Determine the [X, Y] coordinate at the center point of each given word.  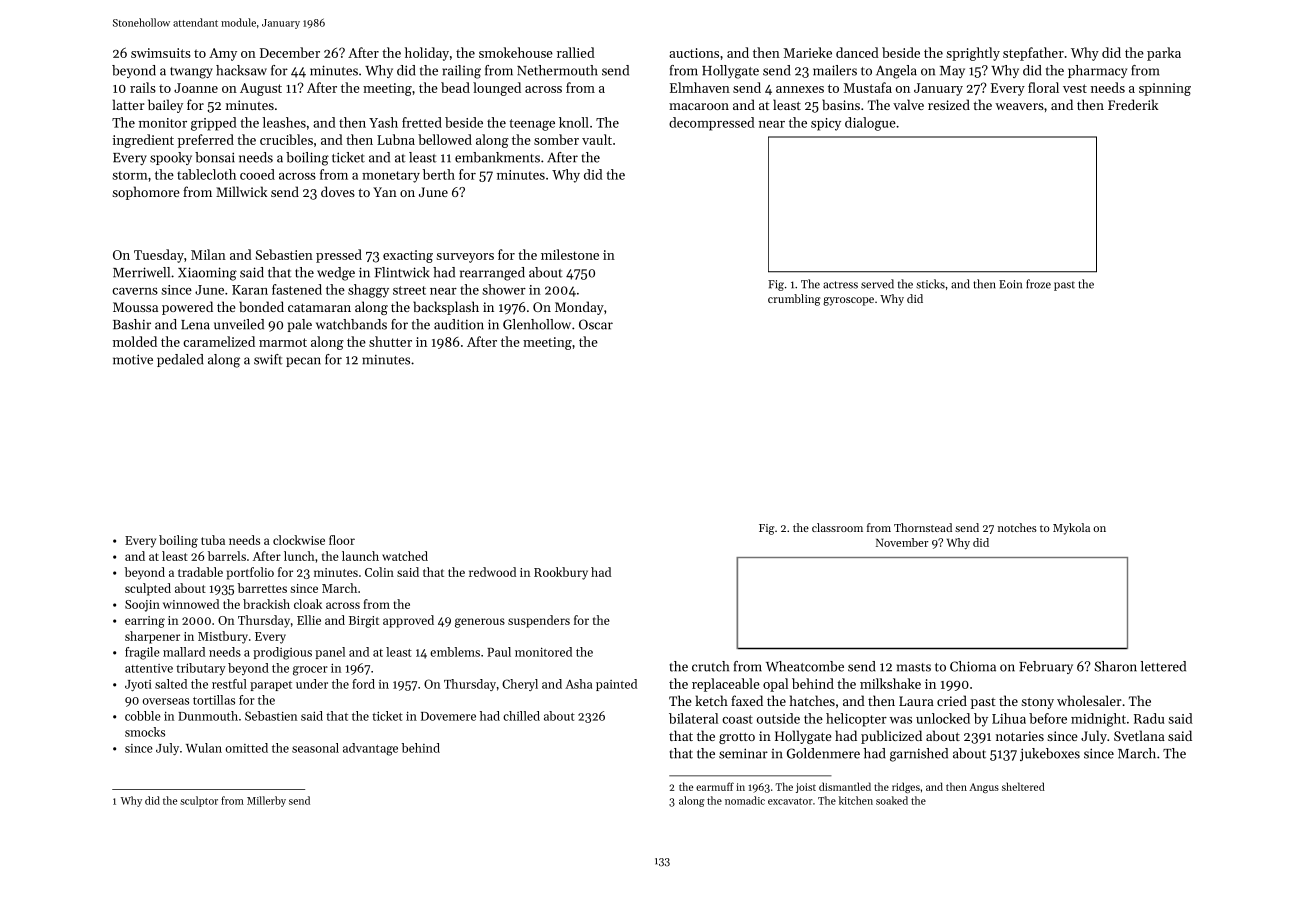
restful [229, 684]
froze [1038, 284]
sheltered [1023, 786]
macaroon [699, 106]
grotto [737, 738]
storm [130, 175]
